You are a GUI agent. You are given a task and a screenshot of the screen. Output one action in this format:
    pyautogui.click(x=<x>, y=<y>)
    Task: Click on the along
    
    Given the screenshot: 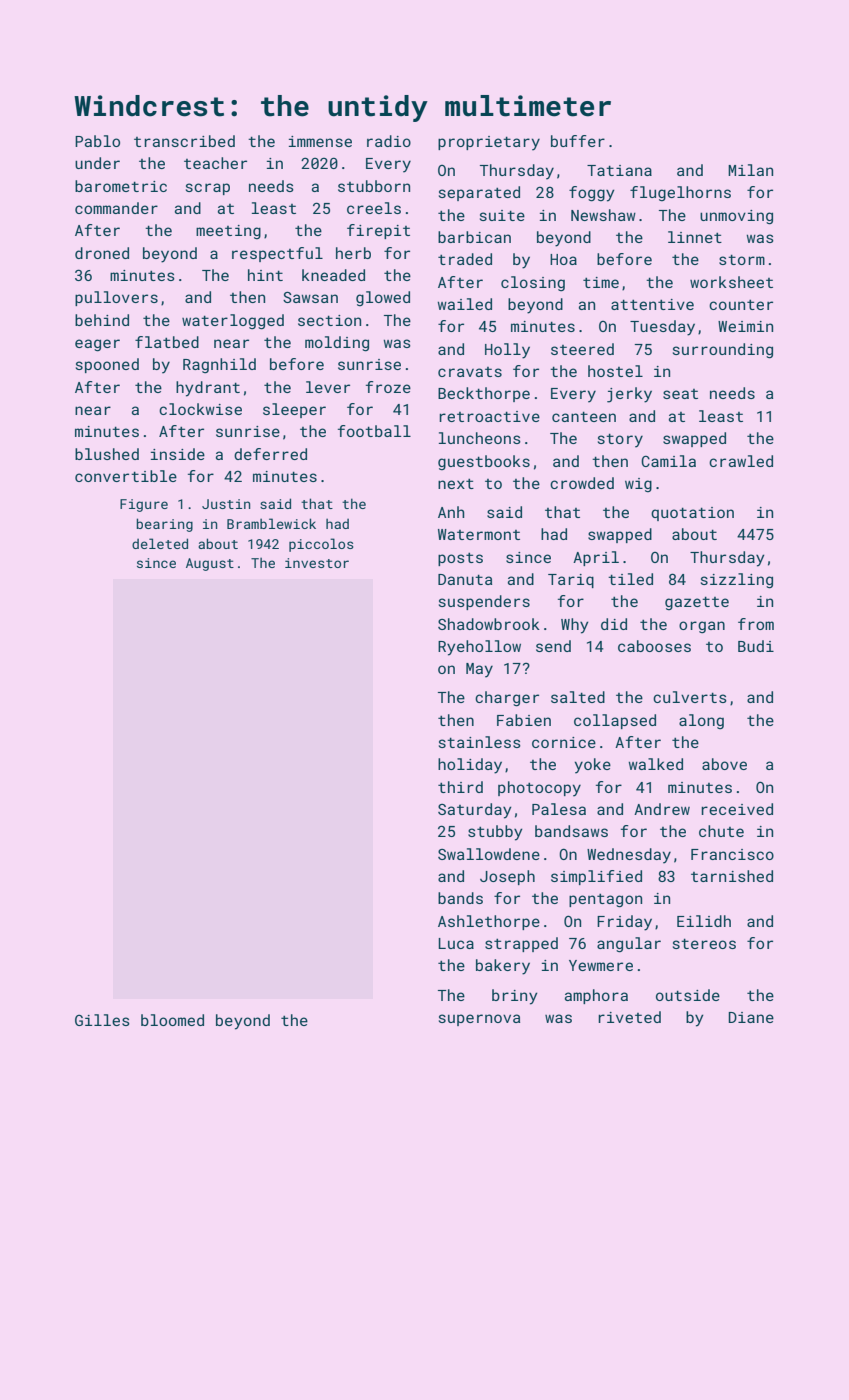 What is the action you would take?
    pyautogui.click(x=701, y=721)
